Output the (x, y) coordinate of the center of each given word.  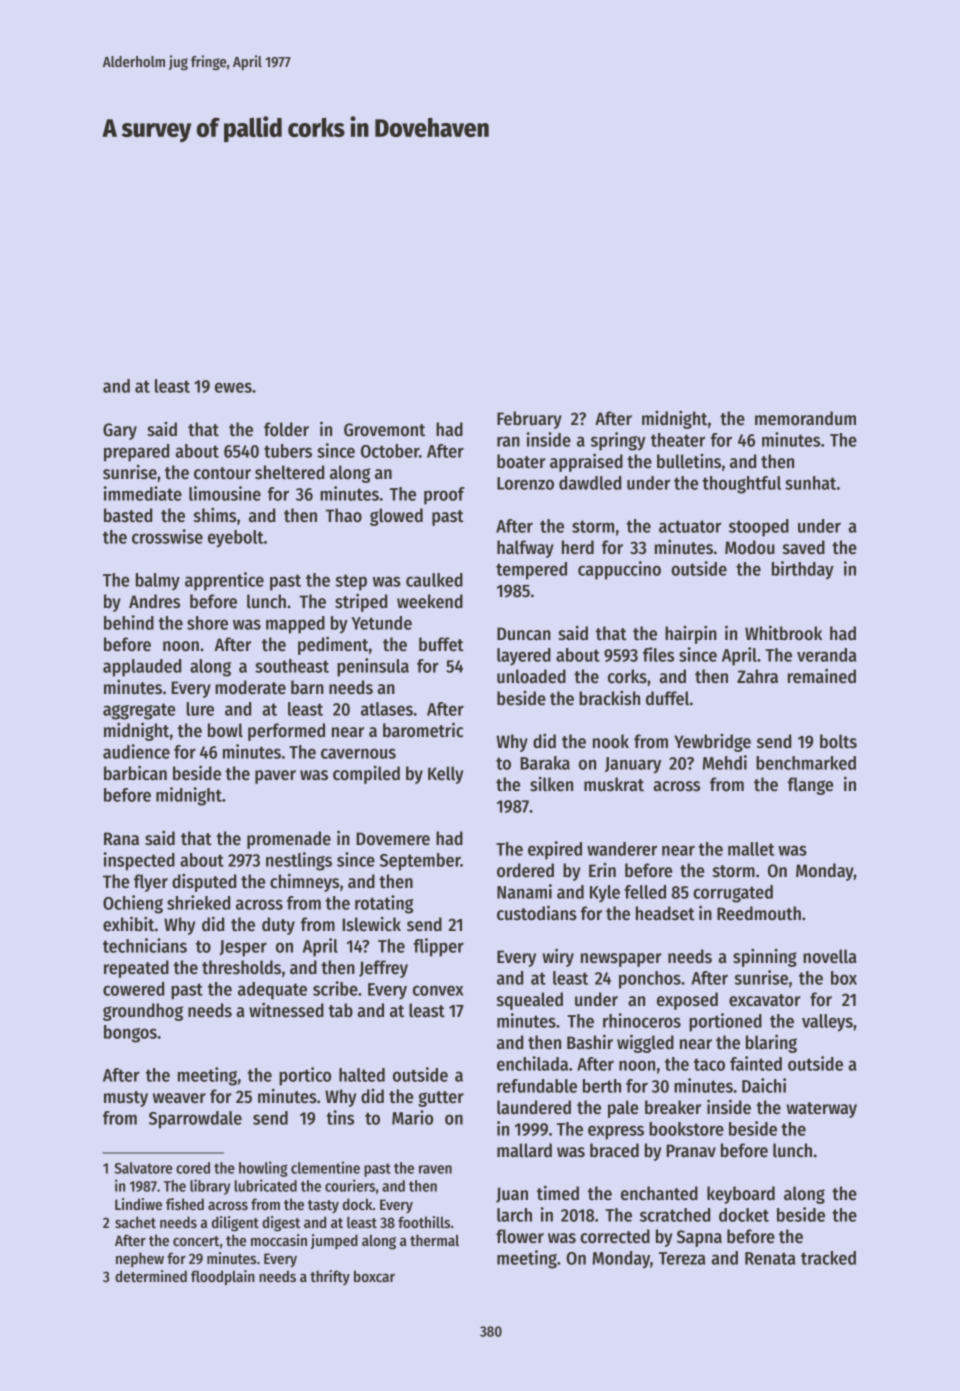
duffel (667, 698)
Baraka (545, 763)
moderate (250, 687)
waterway (821, 1110)
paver (275, 777)
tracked (828, 1258)
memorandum (805, 418)
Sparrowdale (195, 1120)
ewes (233, 387)
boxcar (374, 1276)
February (529, 420)
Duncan (524, 634)
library (210, 1187)
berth (602, 1086)
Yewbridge (712, 743)
